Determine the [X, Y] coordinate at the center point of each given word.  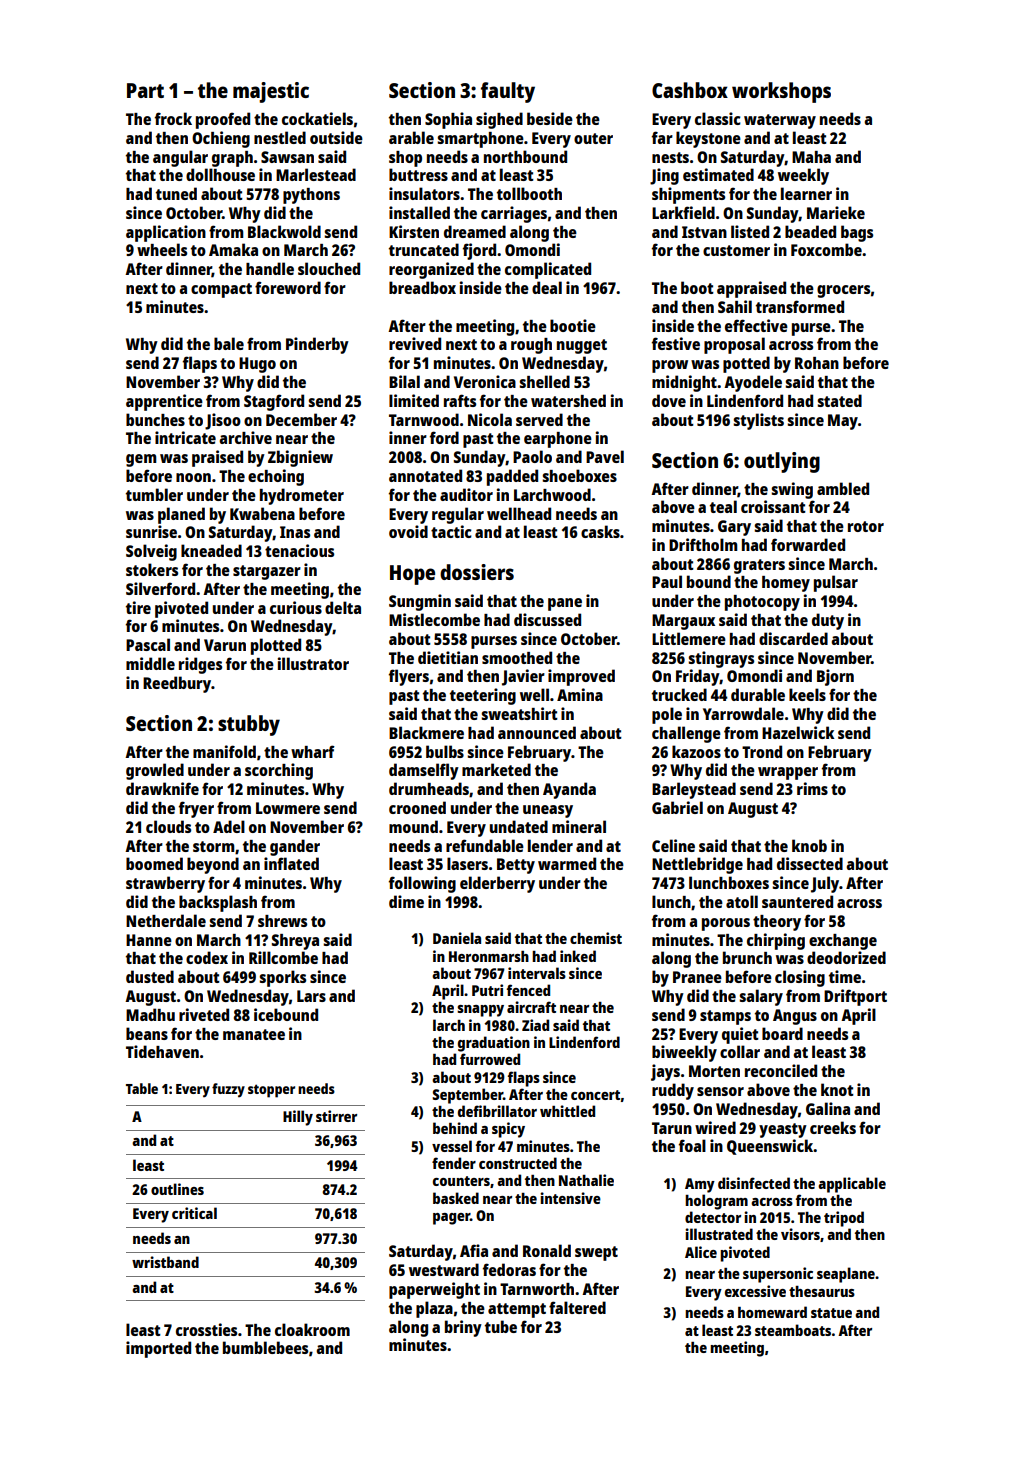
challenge [686, 734]
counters [461, 1181]
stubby [249, 725]
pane [565, 604]
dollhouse [220, 174]
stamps [725, 1017]
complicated [548, 270]
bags [857, 233]
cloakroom [312, 1329]
